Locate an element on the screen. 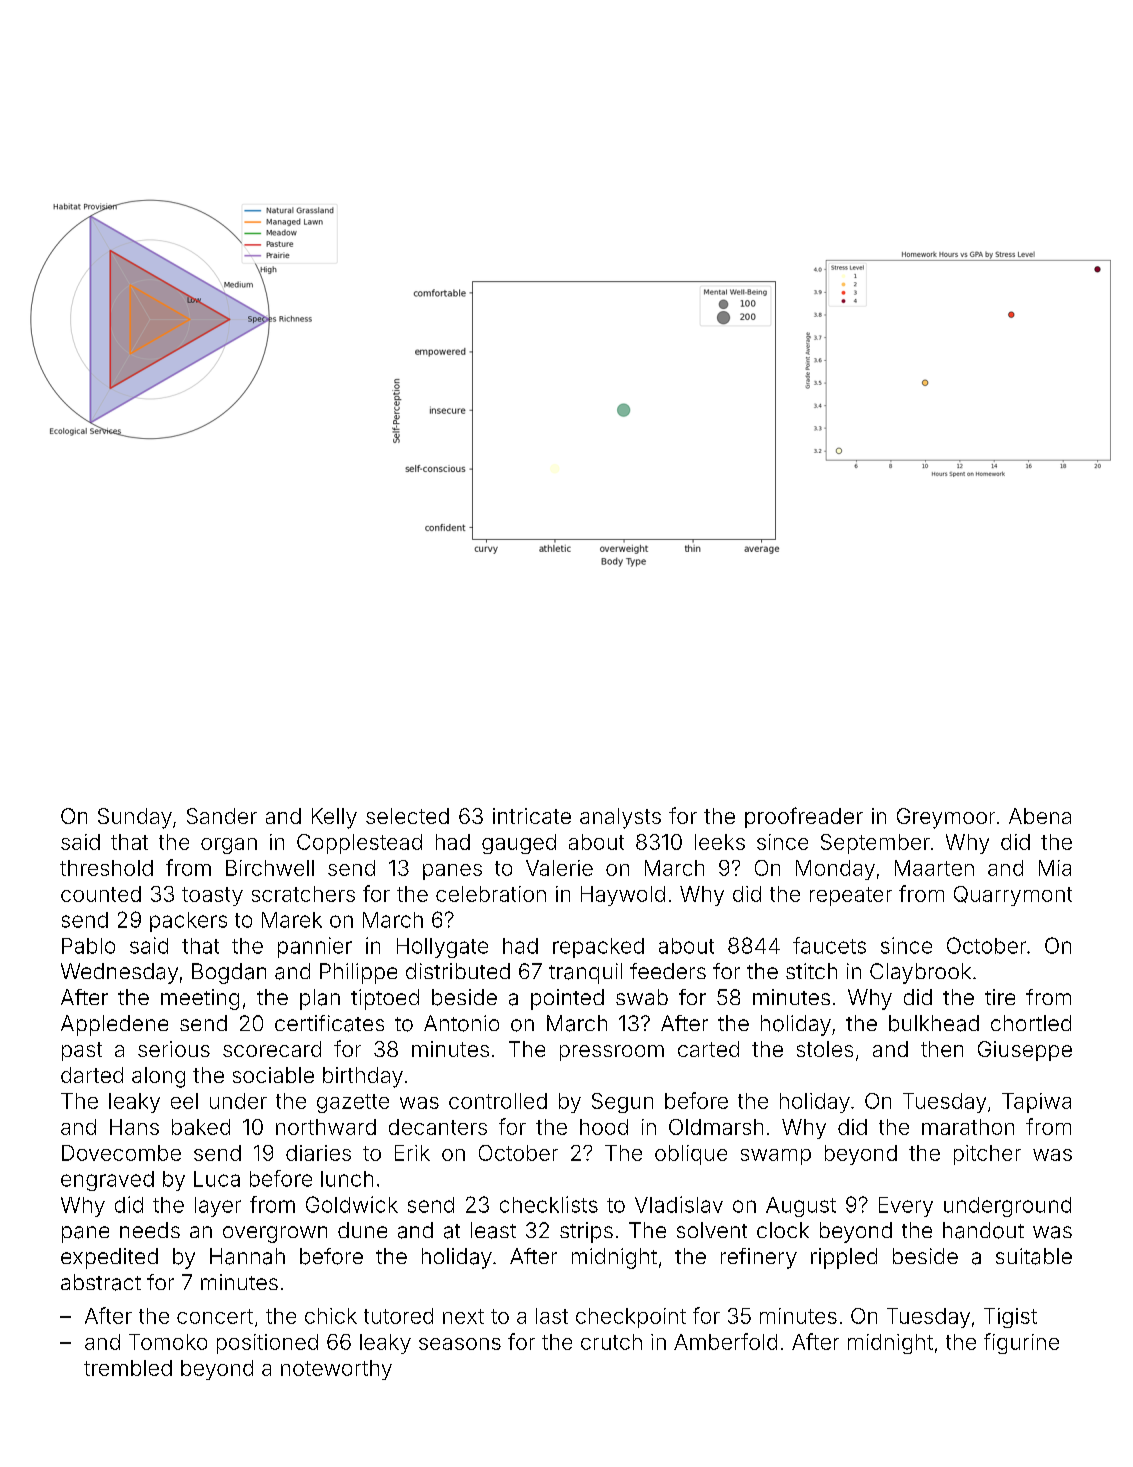 The height and width of the screenshot is (1467, 1133). Valerie is located at coordinates (559, 868).
